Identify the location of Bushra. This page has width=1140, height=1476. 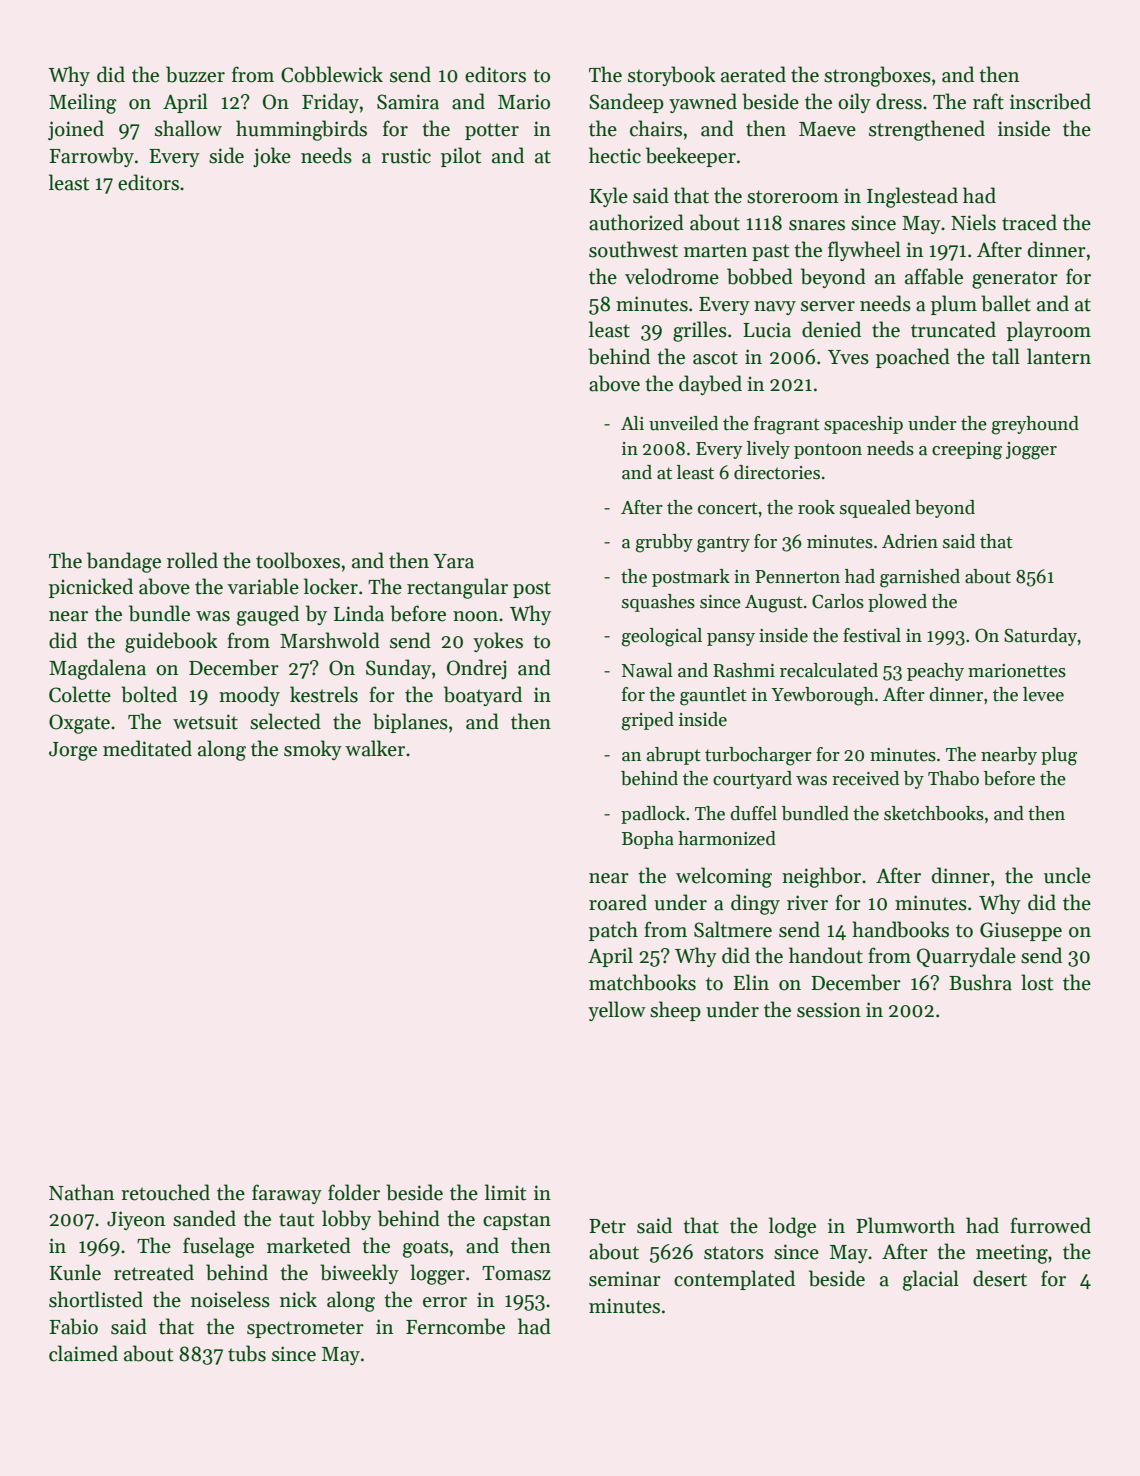
(980, 982).
